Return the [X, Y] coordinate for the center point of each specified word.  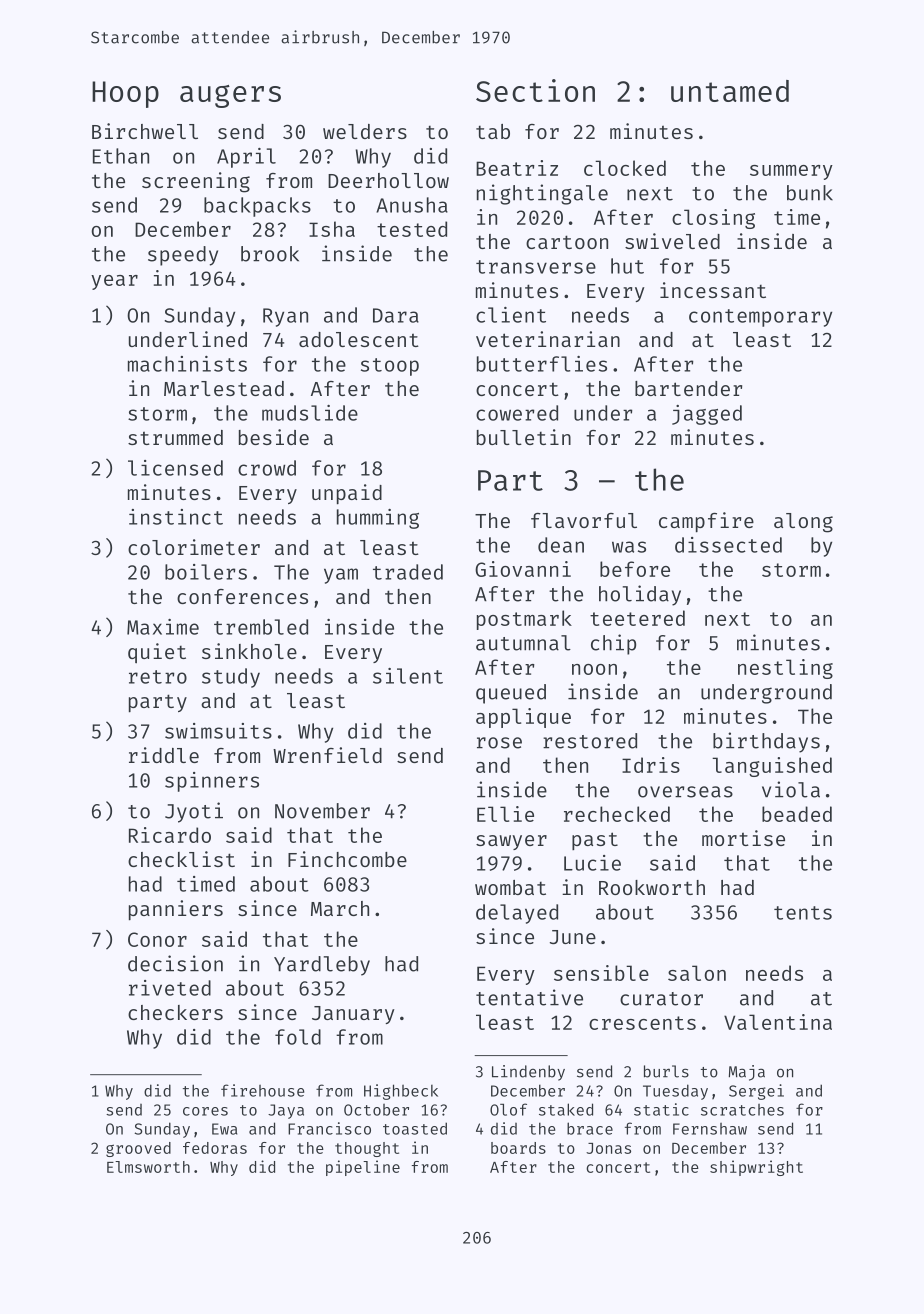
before [635, 569]
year [114, 282]
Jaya [286, 1111]
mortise [743, 838]
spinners [212, 782]
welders [365, 131]
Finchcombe [347, 859]
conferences [242, 596]
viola [791, 789]
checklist [181, 859]
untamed [730, 91]
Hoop [125, 94]
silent [408, 676]
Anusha [412, 205]
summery [791, 172]
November [322, 811]
